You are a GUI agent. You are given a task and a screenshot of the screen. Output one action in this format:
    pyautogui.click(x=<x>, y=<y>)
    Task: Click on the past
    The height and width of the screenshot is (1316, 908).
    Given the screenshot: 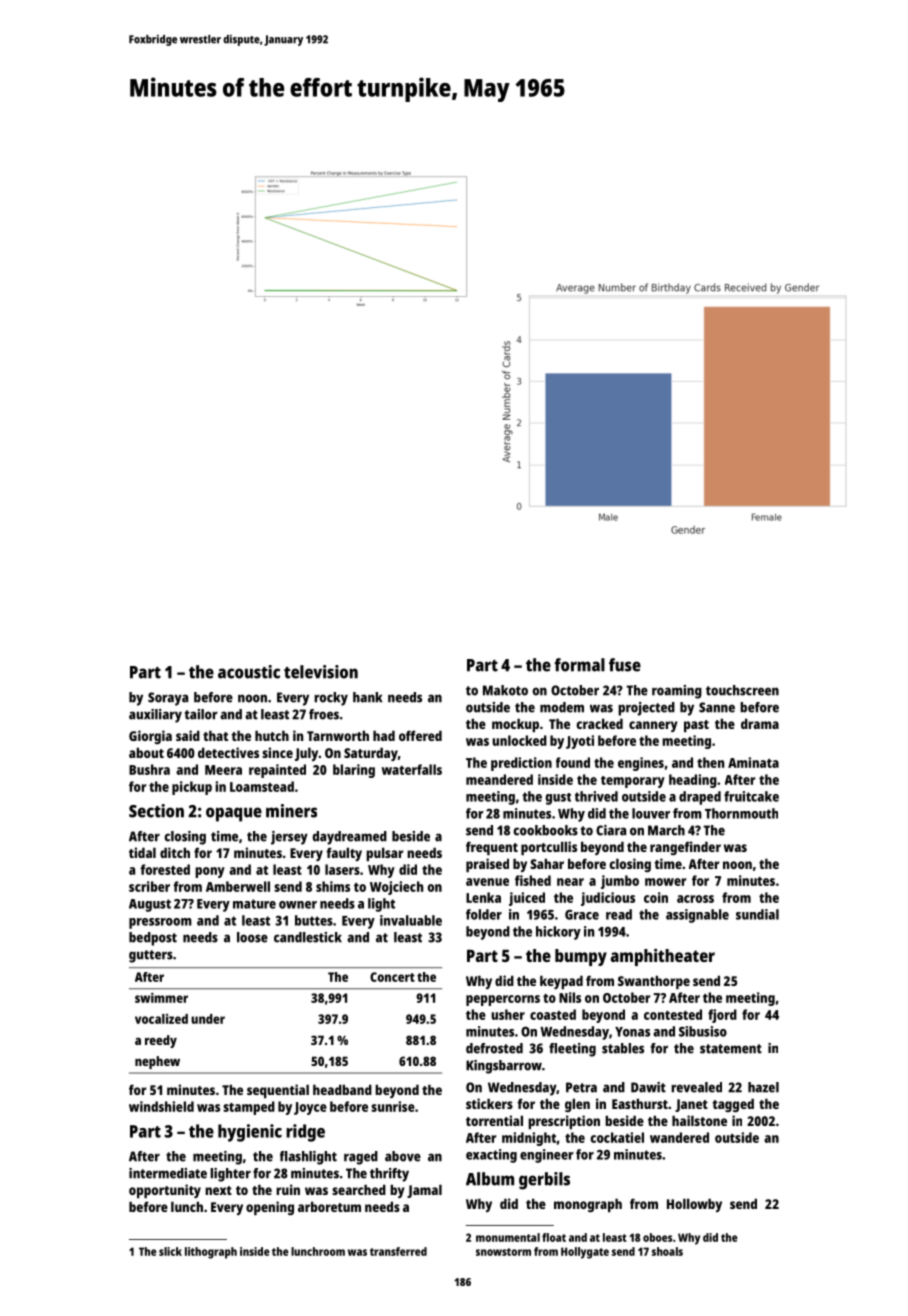 What is the action you would take?
    pyautogui.click(x=696, y=726)
